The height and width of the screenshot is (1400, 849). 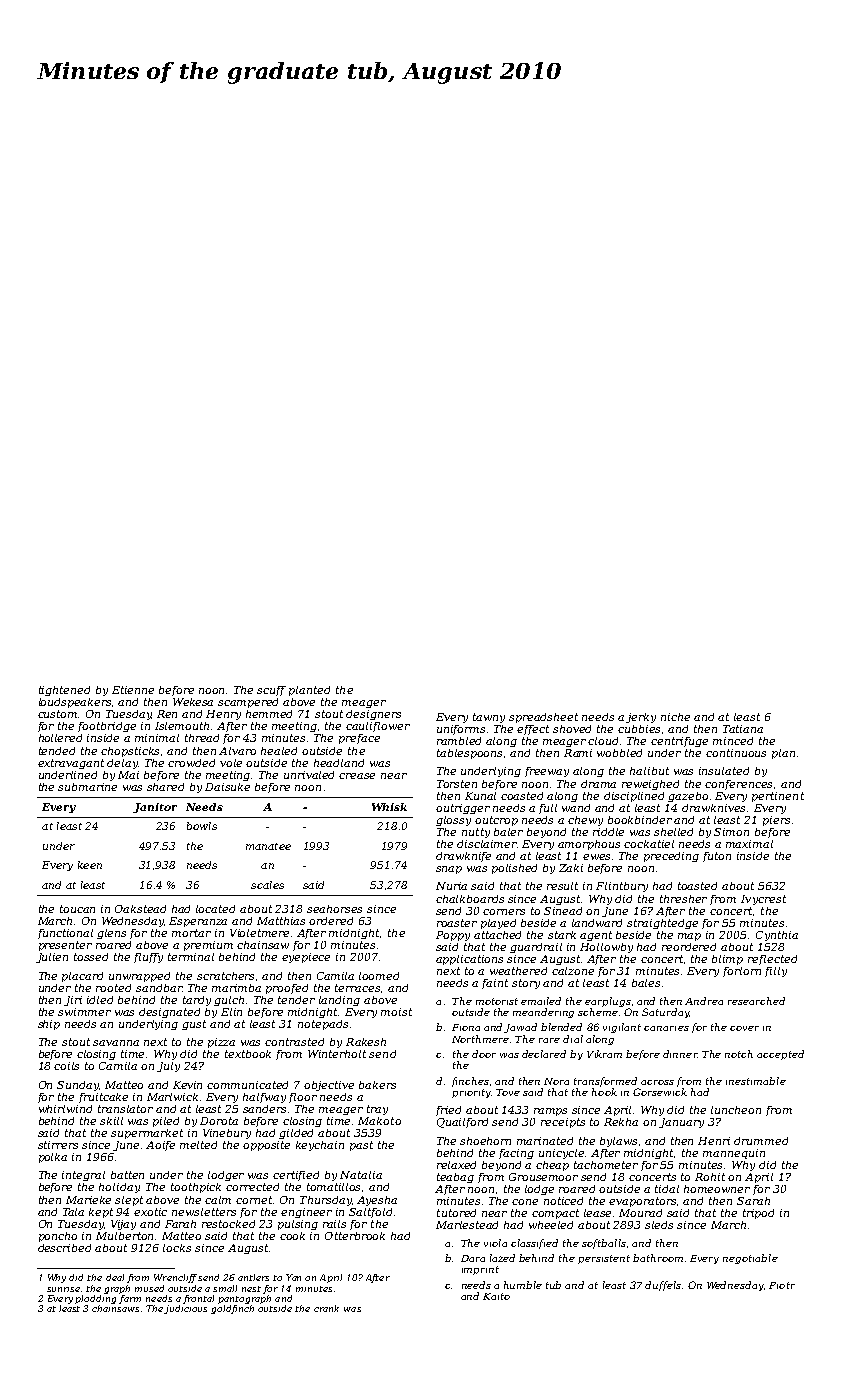 What do you see at coordinates (457, 923) in the screenshot?
I see `roaster` at bounding box center [457, 923].
